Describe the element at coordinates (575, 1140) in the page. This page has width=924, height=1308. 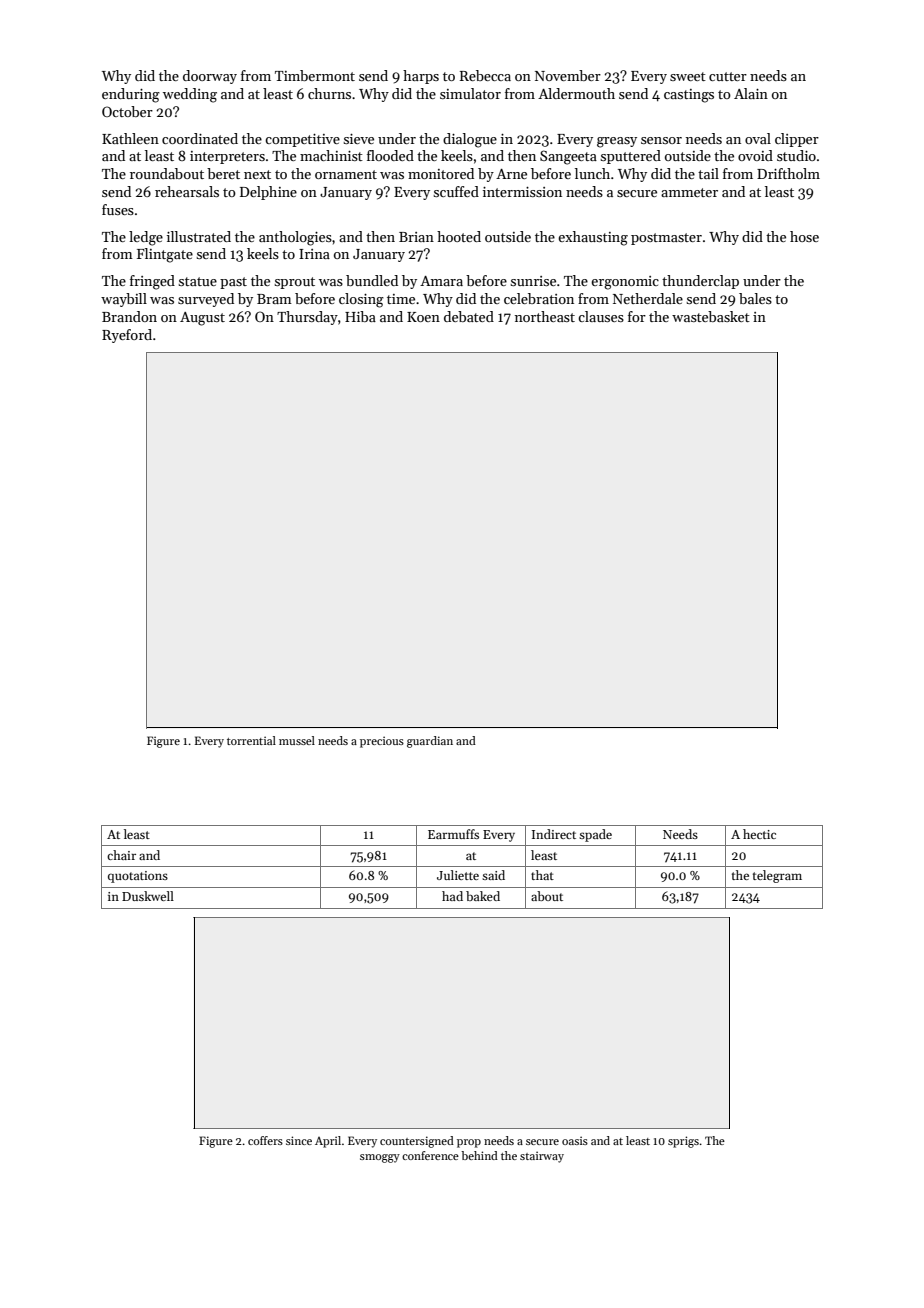
I see `oasis` at that location.
